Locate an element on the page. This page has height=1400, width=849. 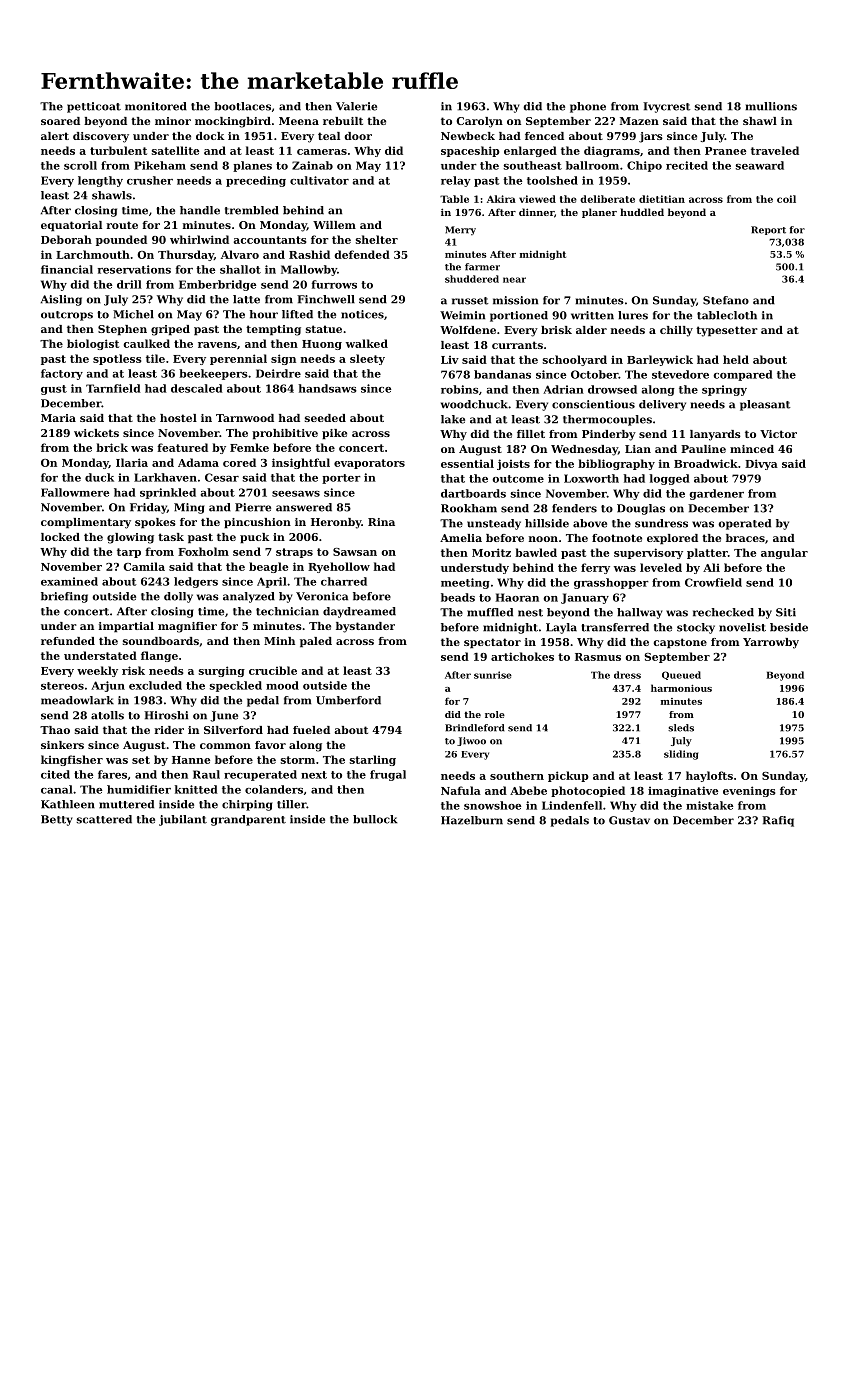
Valerie is located at coordinates (356, 106).
